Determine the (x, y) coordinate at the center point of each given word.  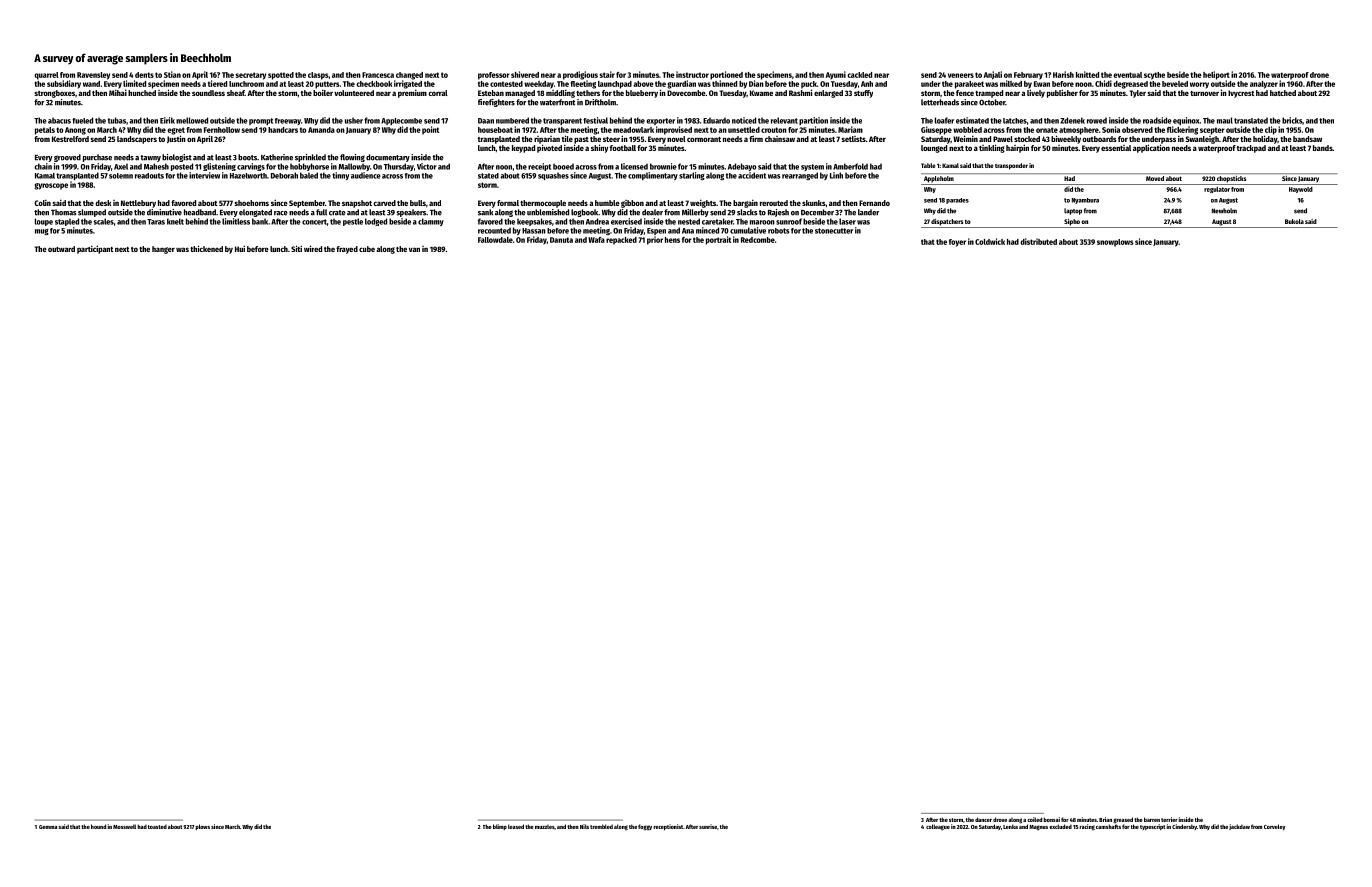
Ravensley (93, 76)
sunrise (708, 826)
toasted (157, 827)
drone (1319, 75)
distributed (1038, 241)
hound (98, 826)
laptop (1073, 211)
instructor (692, 74)
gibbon (632, 204)
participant (95, 249)
